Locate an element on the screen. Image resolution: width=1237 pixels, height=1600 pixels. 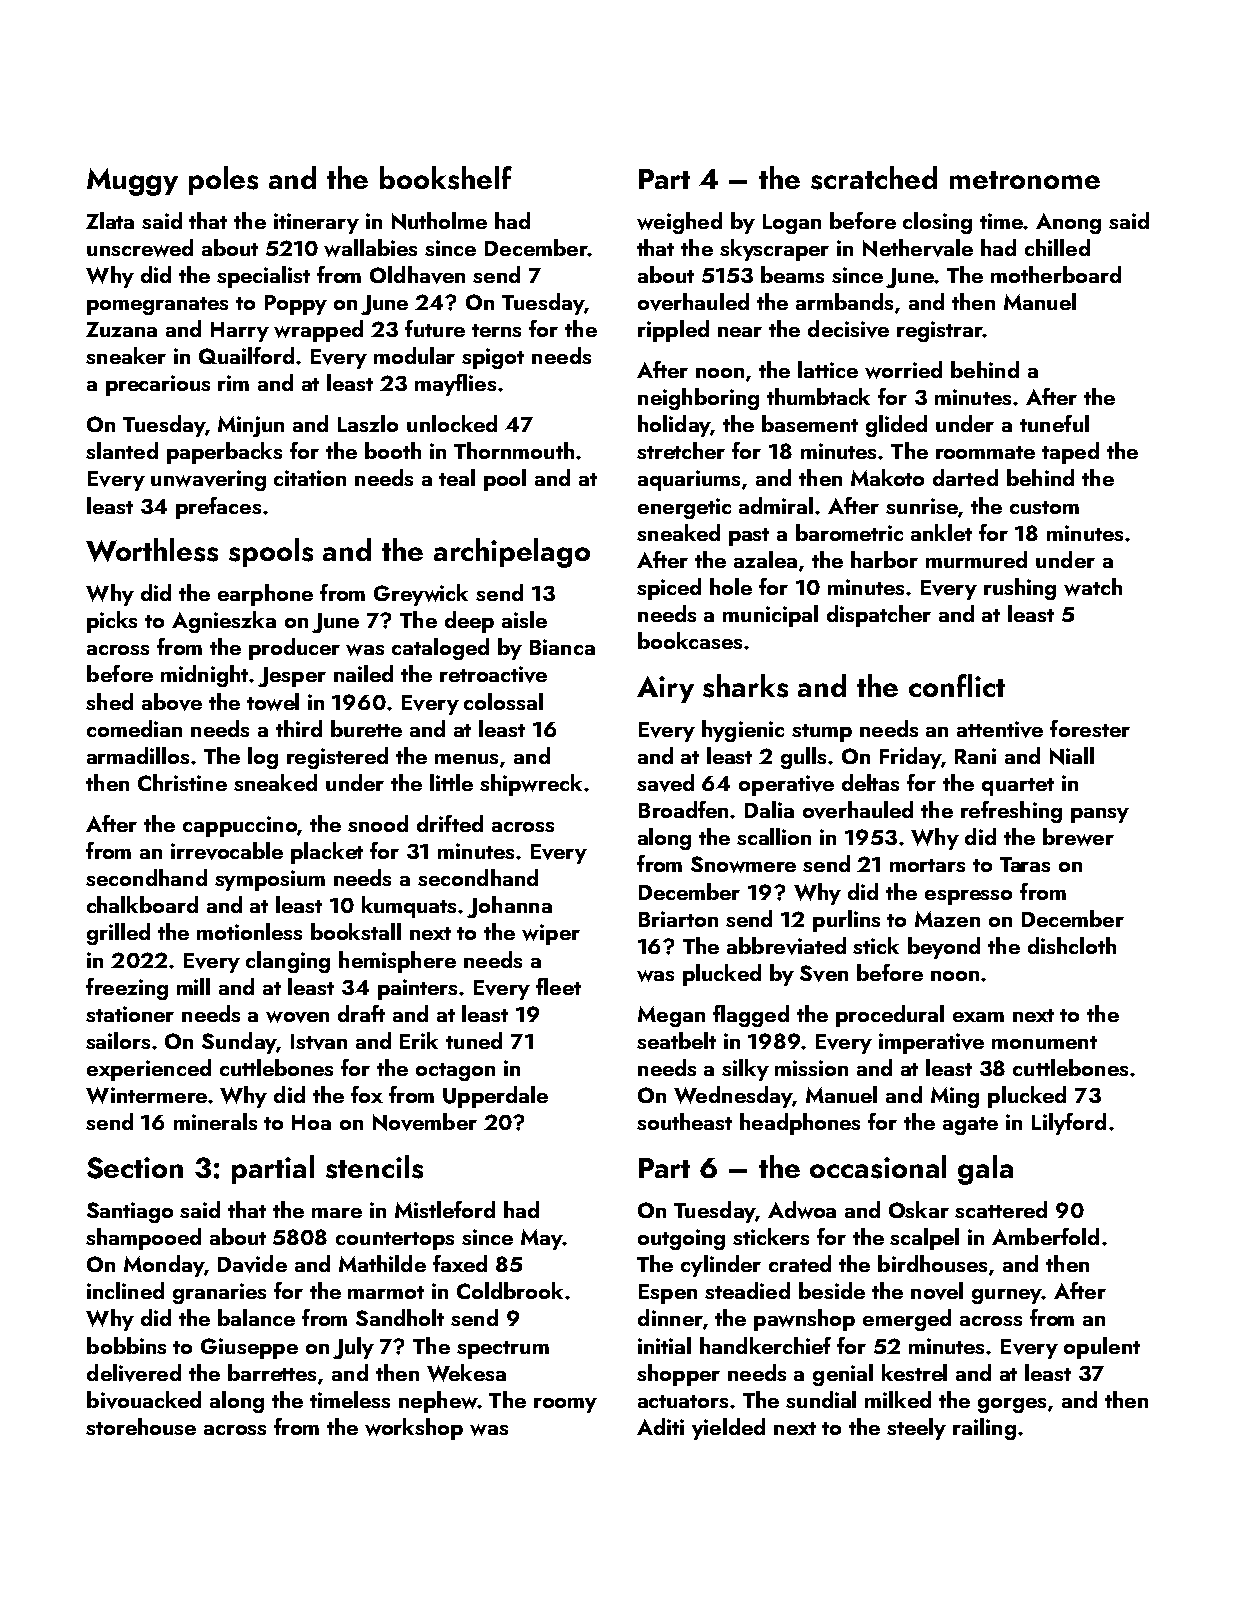
conflict is located at coordinates (957, 685).
